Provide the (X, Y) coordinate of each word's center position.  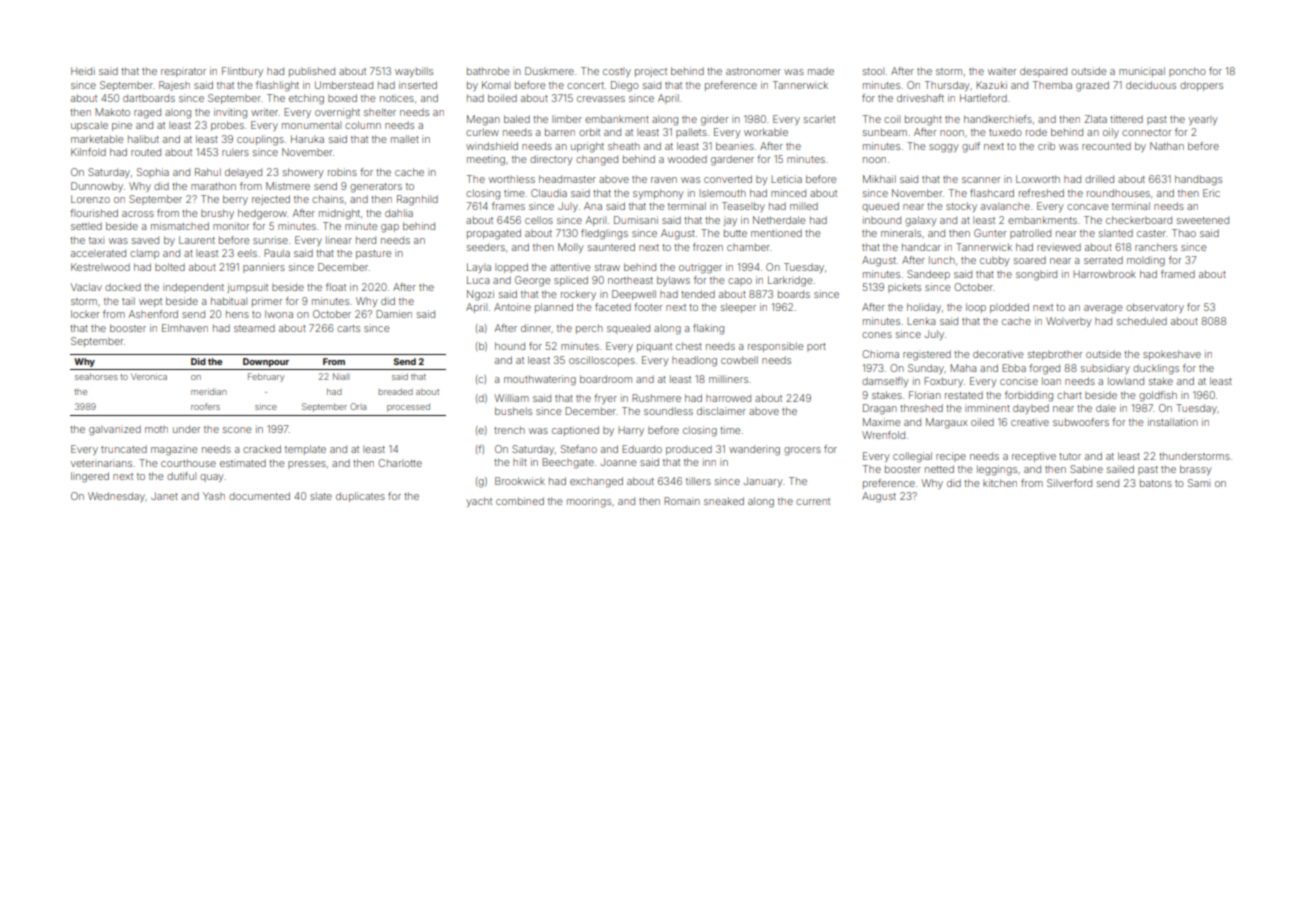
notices (397, 98)
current (813, 501)
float (336, 287)
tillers (698, 481)
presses (307, 465)
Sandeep (928, 275)
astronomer (753, 71)
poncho (1187, 72)
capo (740, 282)
